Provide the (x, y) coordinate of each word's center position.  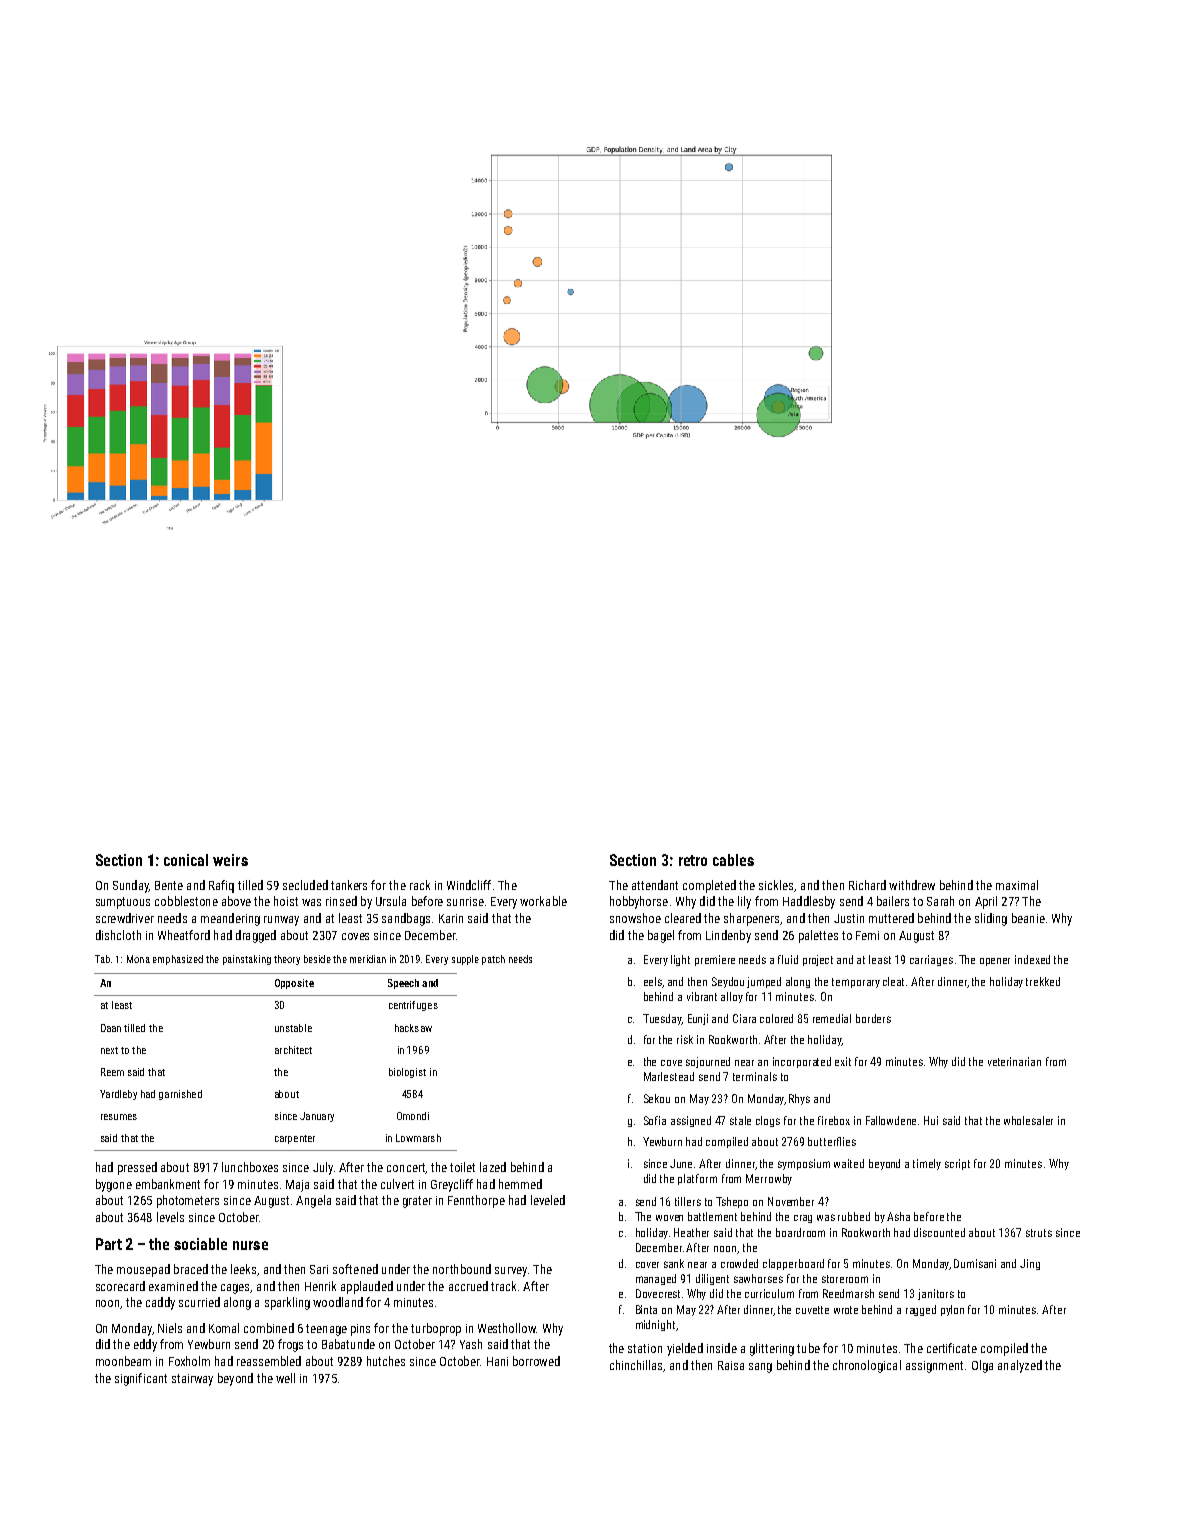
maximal (1017, 885)
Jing (1030, 1264)
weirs (230, 860)
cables (733, 860)
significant (141, 1379)
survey (511, 1272)
